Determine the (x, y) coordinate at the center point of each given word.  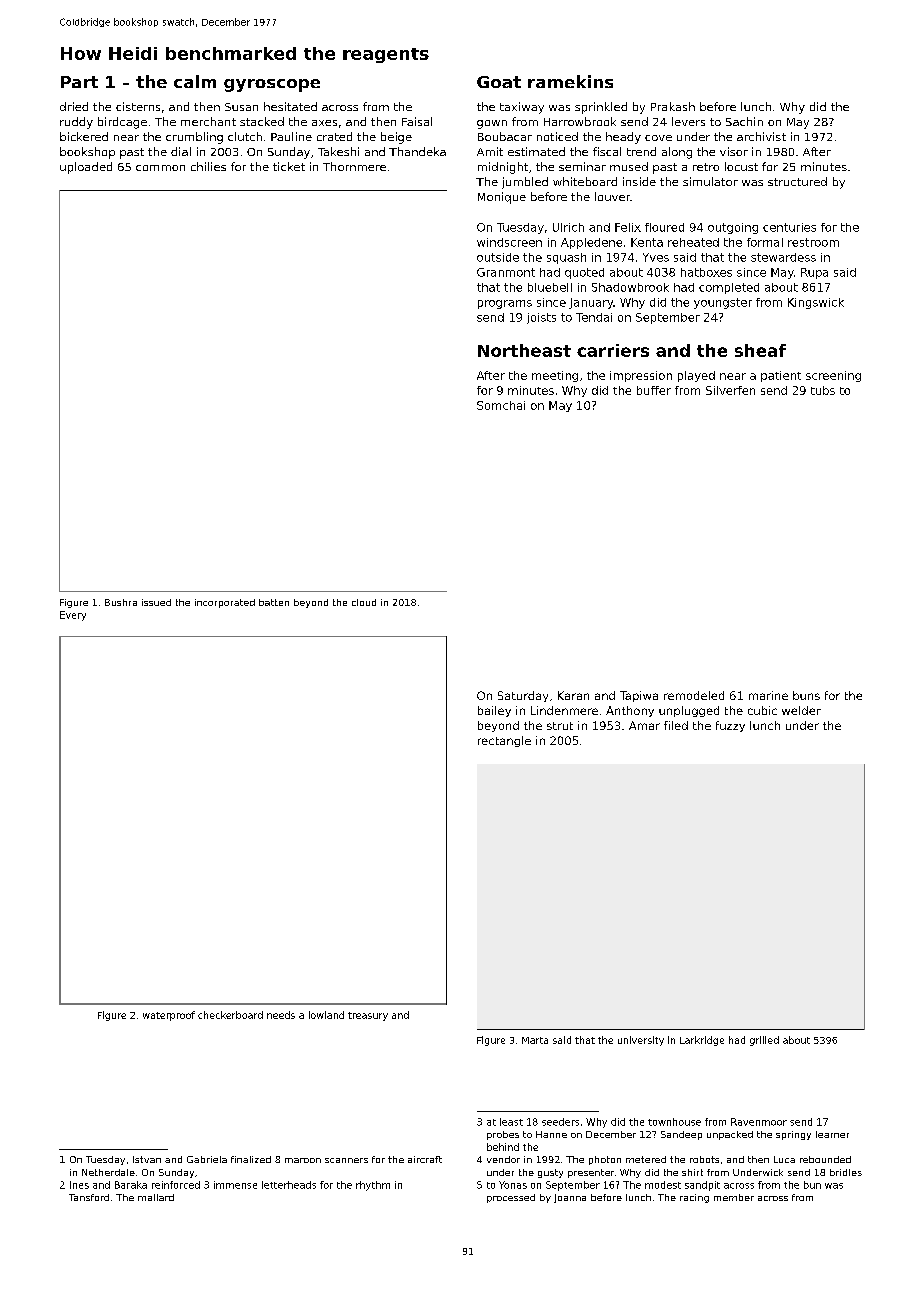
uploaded (86, 168)
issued (156, 602)
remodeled (694, 695)
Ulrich (568, 227)
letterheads (289, 1185)
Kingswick (816, 303)
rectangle (504, 741)
